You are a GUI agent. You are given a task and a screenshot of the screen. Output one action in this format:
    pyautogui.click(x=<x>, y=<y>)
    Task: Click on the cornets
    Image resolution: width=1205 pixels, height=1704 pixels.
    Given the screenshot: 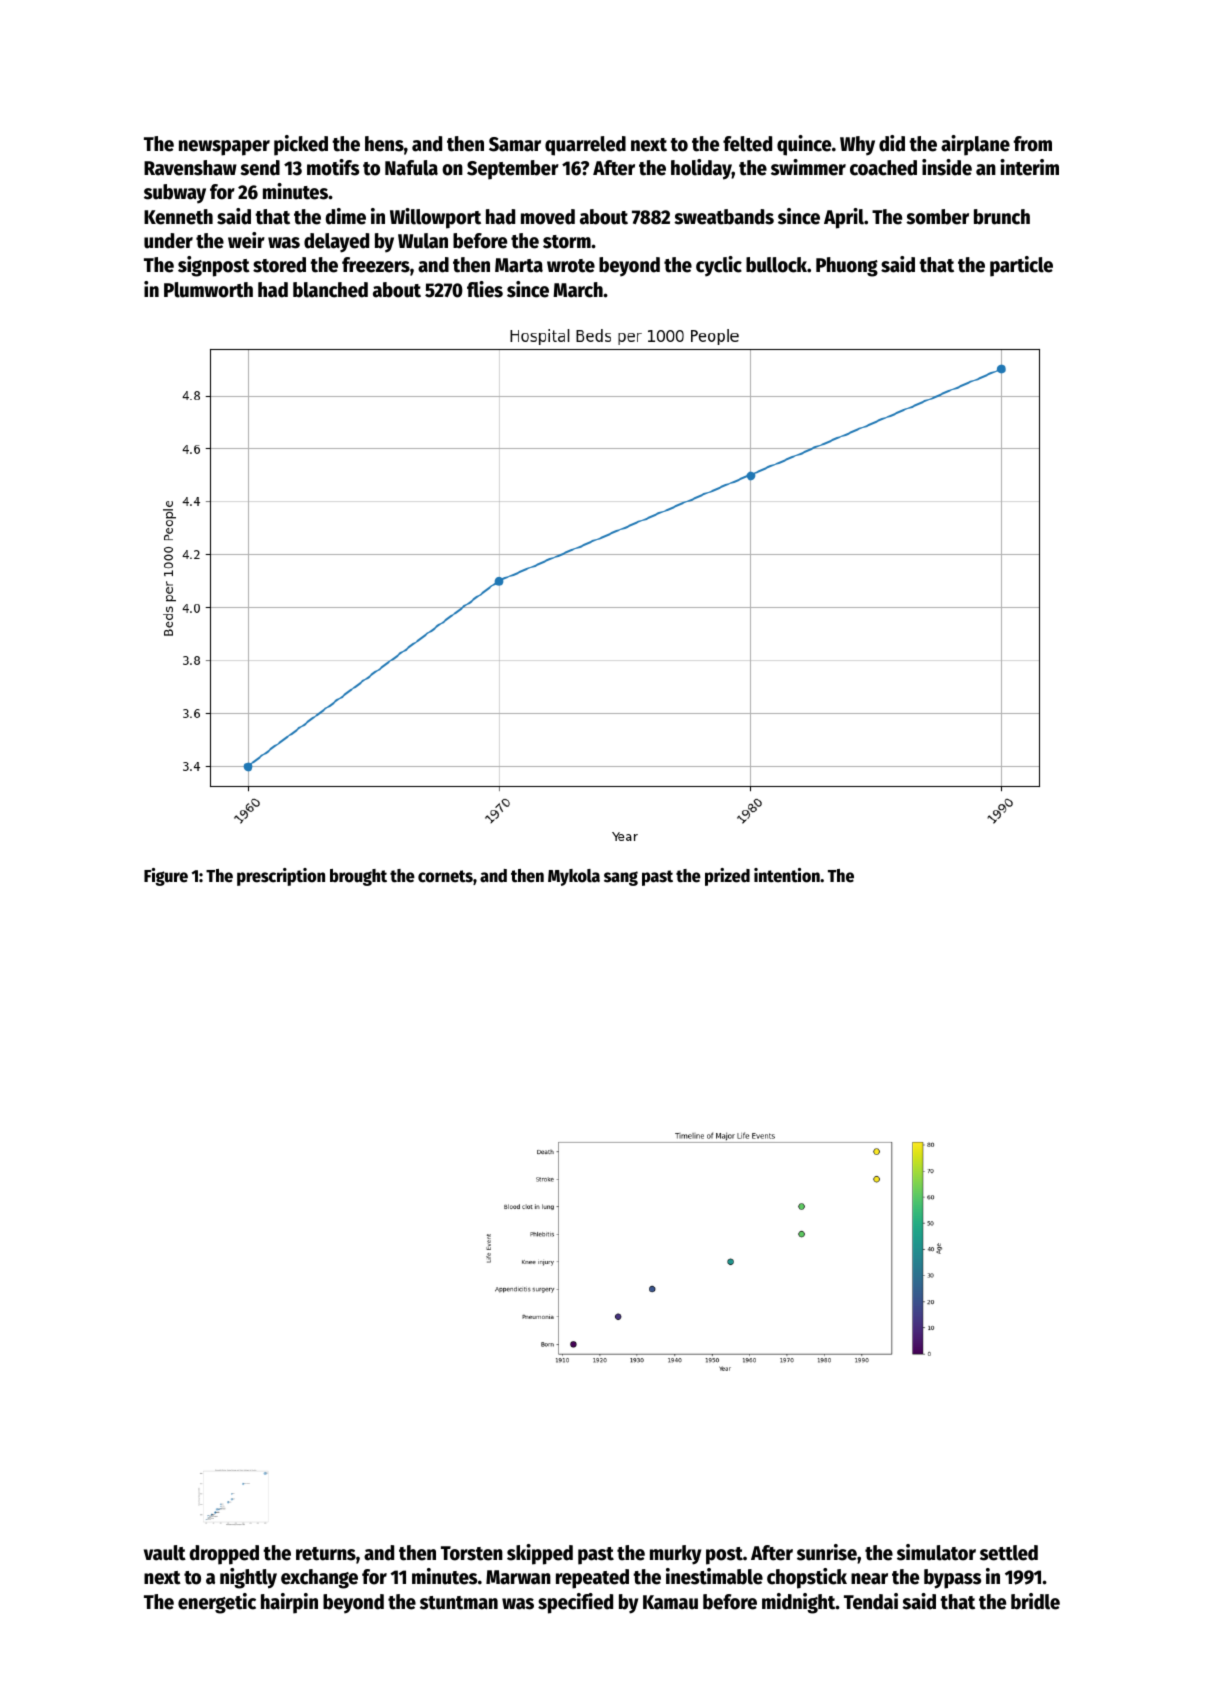 What is the action you would take?
    pyautogui.click(x=445, y=876)
